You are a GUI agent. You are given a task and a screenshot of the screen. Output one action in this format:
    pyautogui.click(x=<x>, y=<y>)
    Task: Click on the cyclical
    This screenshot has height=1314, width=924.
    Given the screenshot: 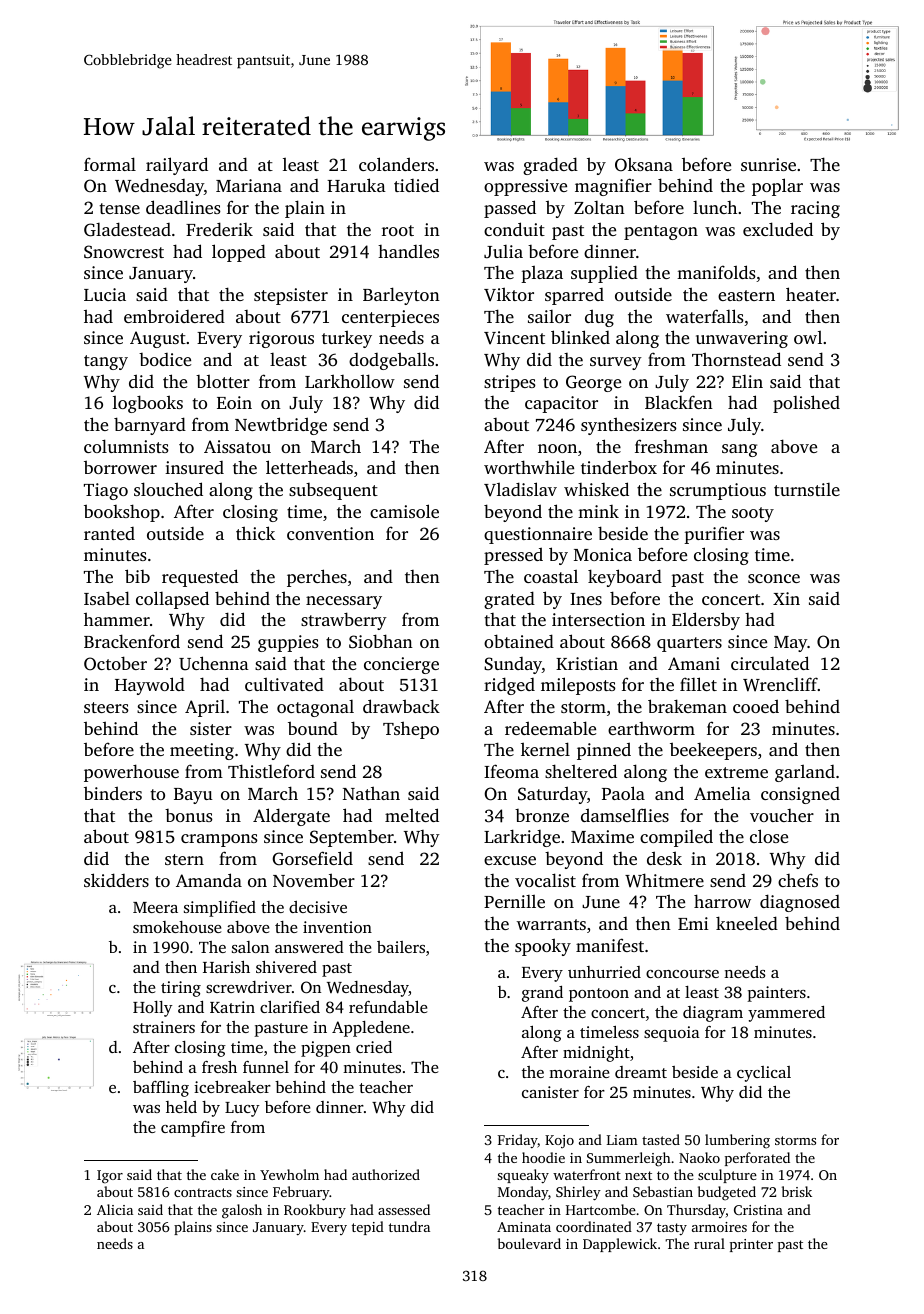 What is the action you would take?
    pyautogui.click(x=764, y=1074)
